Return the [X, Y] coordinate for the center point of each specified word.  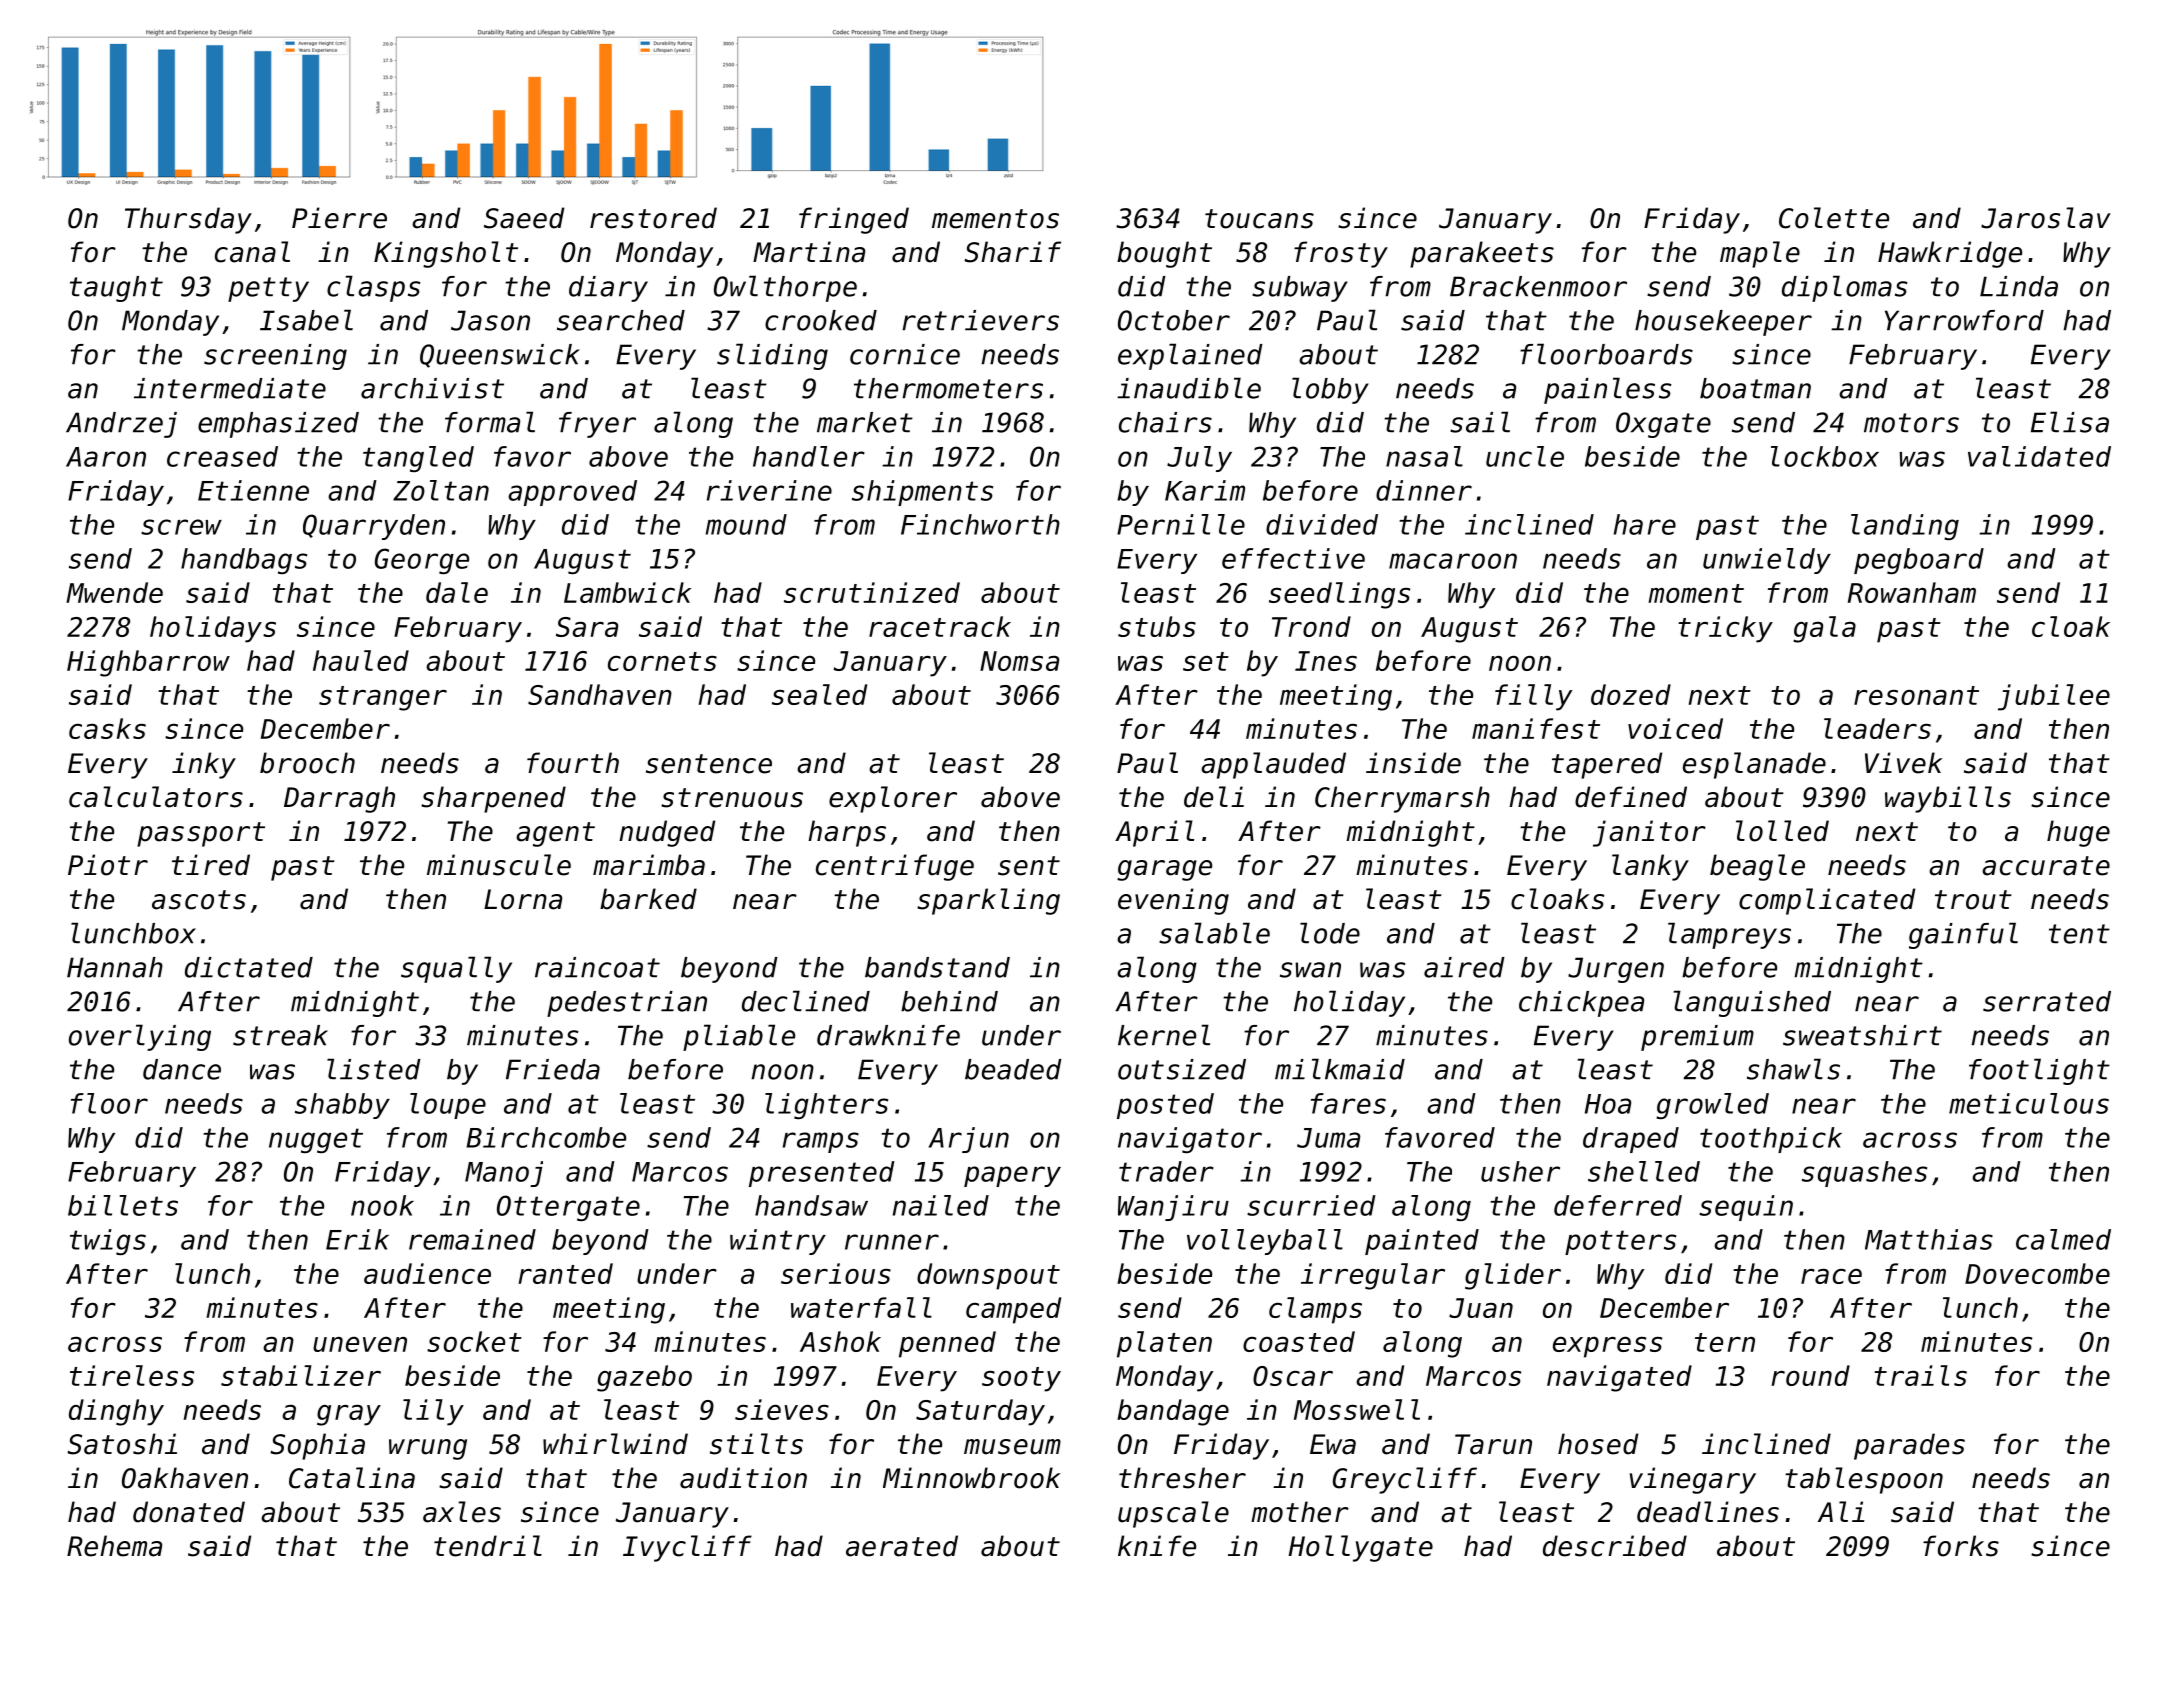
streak [280, 1035]
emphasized [278, 425]
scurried [1311, 1205]
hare [1645, 524]
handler [809, 456]
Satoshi [122, 1444]
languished [1752, 1003]
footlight [2039, 1071]
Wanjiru [1173, 1208]
